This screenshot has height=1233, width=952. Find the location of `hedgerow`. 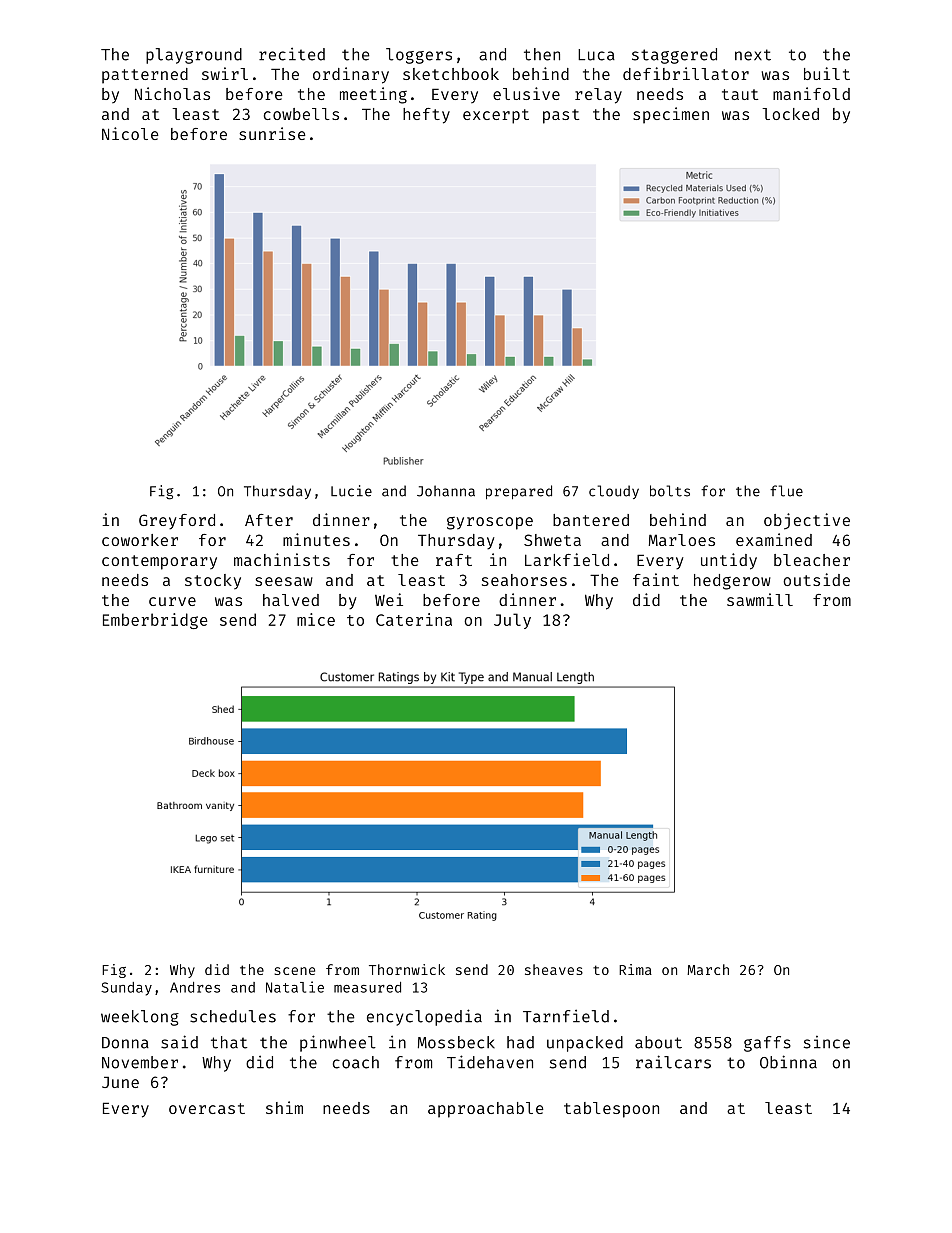

hedgerow is located at coordinates (732, 582).
